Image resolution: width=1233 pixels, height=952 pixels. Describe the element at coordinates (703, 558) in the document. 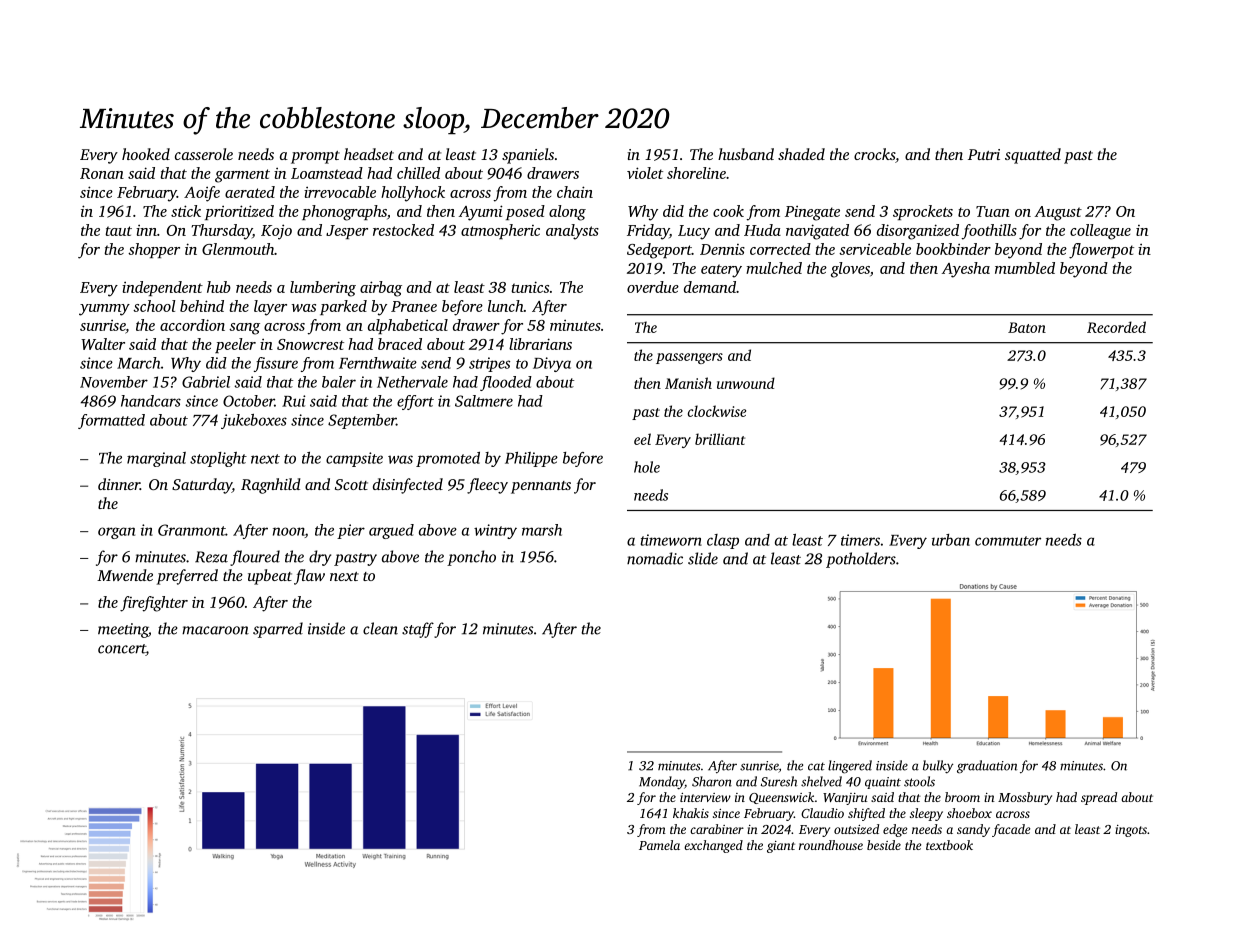

I see `slide` at that location.
